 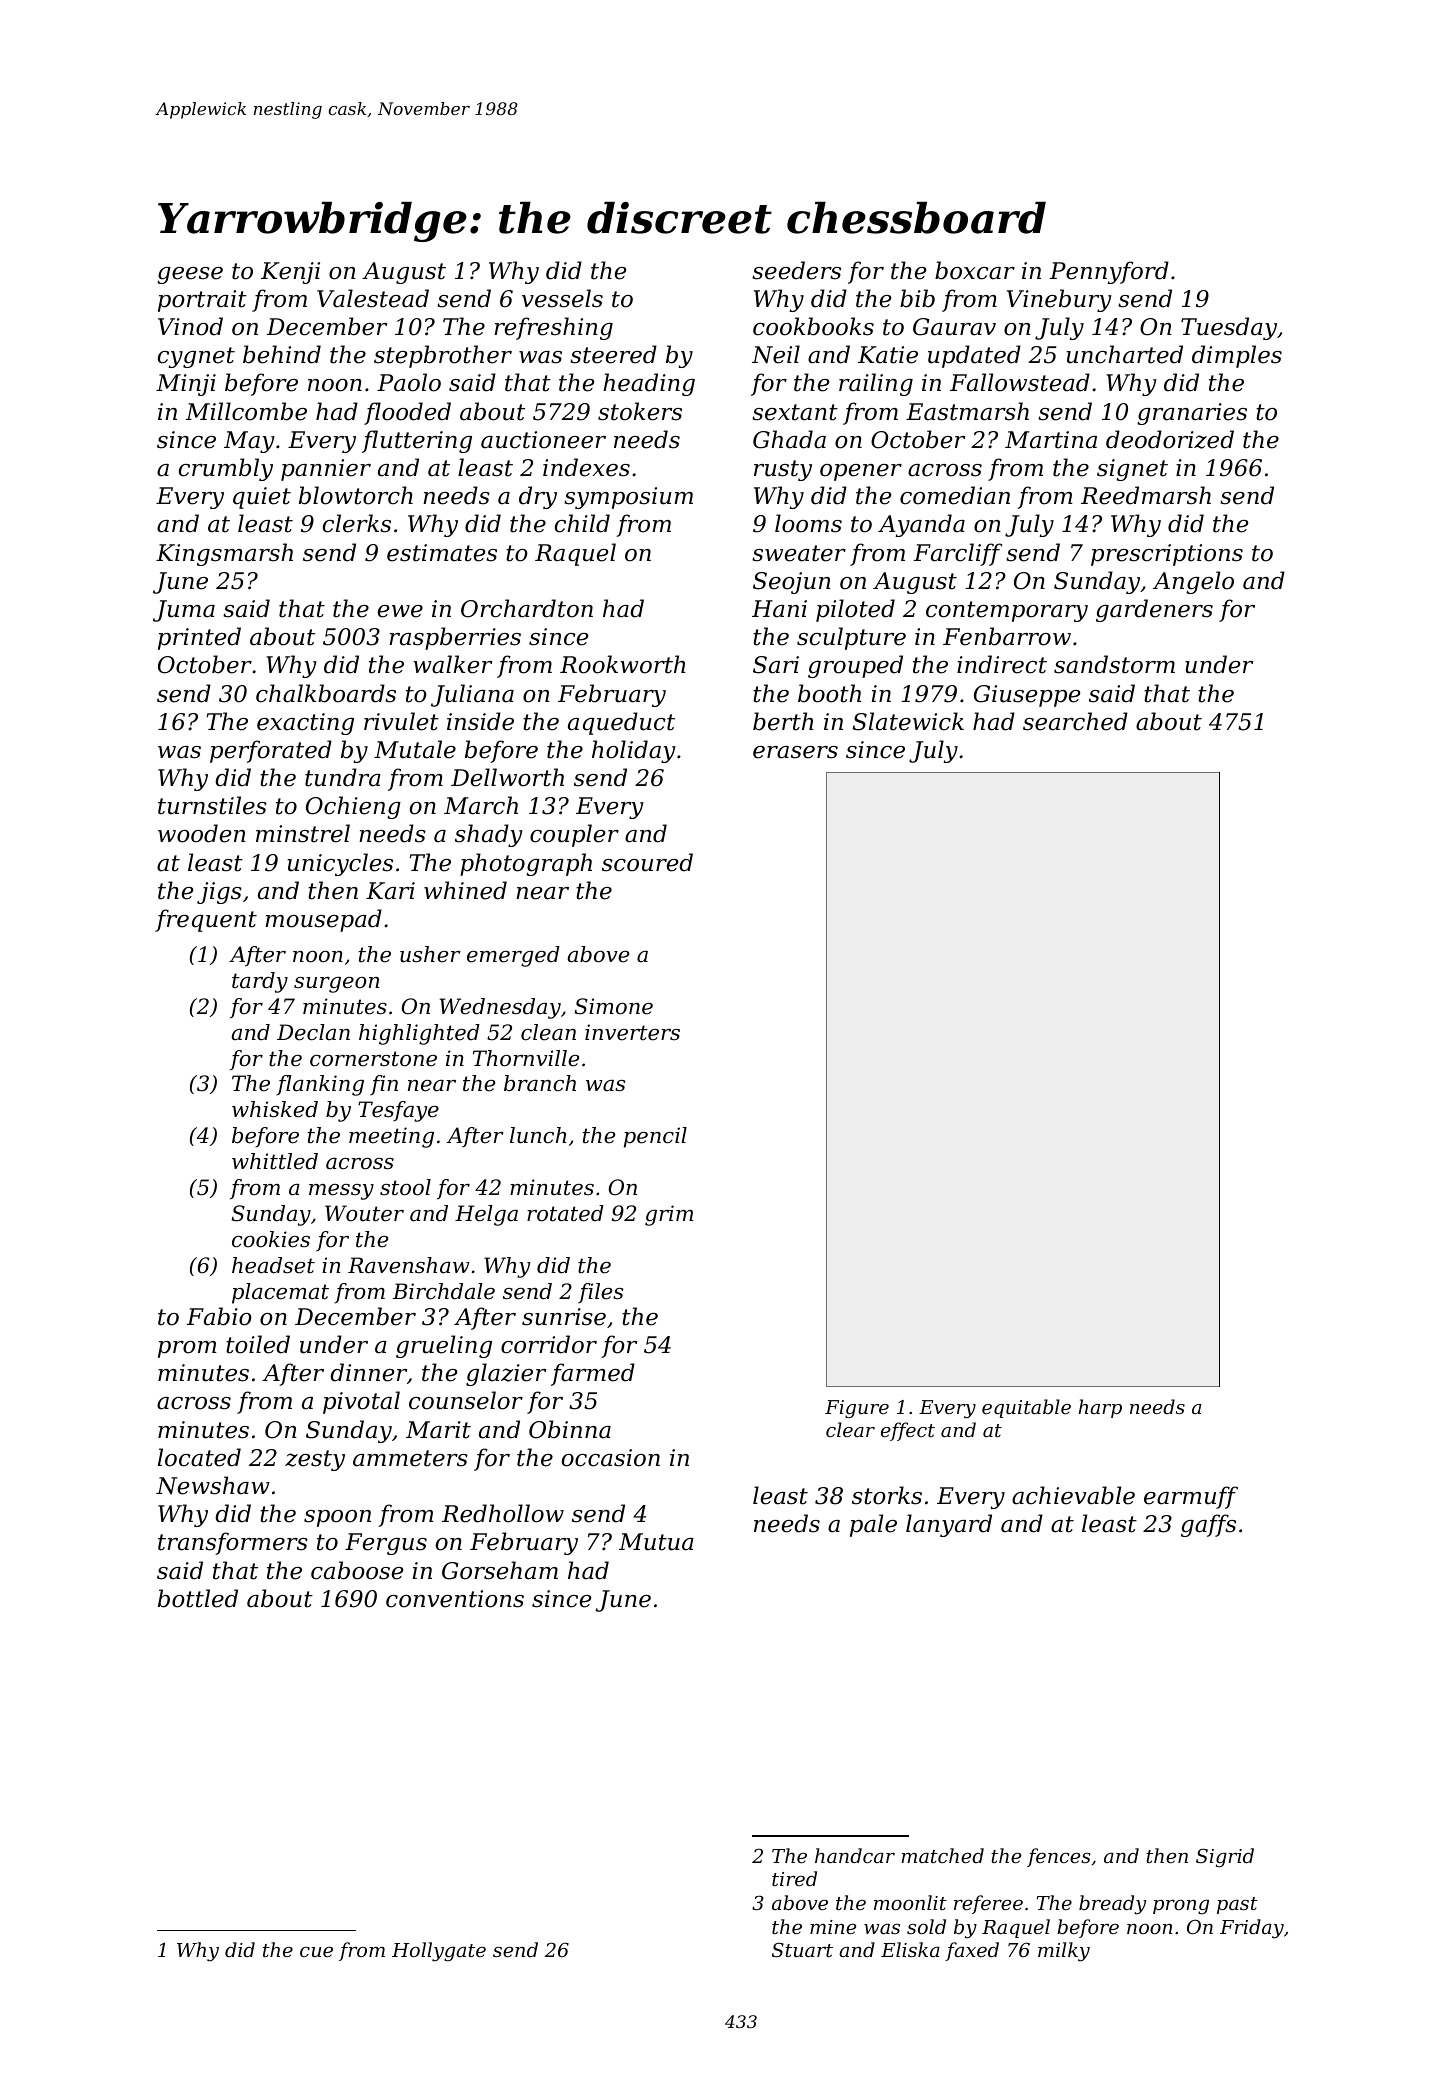 What do you see at coordinates (1026, 1408) in the image?
I see `equitable` at bounding box center [1026, 1408].
